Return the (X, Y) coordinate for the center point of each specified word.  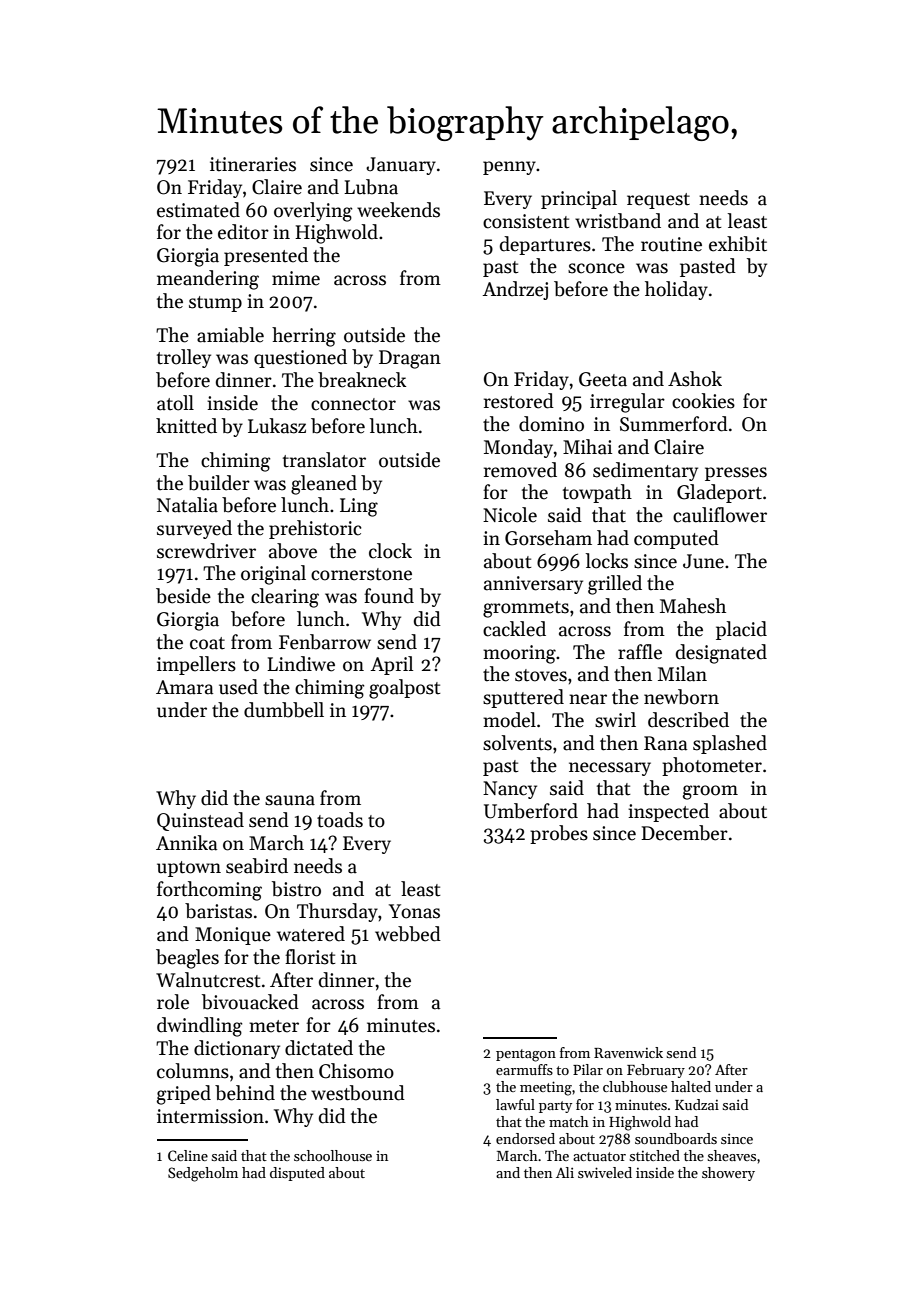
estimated (198, 210)
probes (559, 834)
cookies (703, 401)
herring (304, 337)
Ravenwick (628, 1052)
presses (736, 474)
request (658, 201)
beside (183, 596)
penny (509, 168)
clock (390, 551)
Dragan (410, 359)
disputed (297, 1174)
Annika (186, 843)
